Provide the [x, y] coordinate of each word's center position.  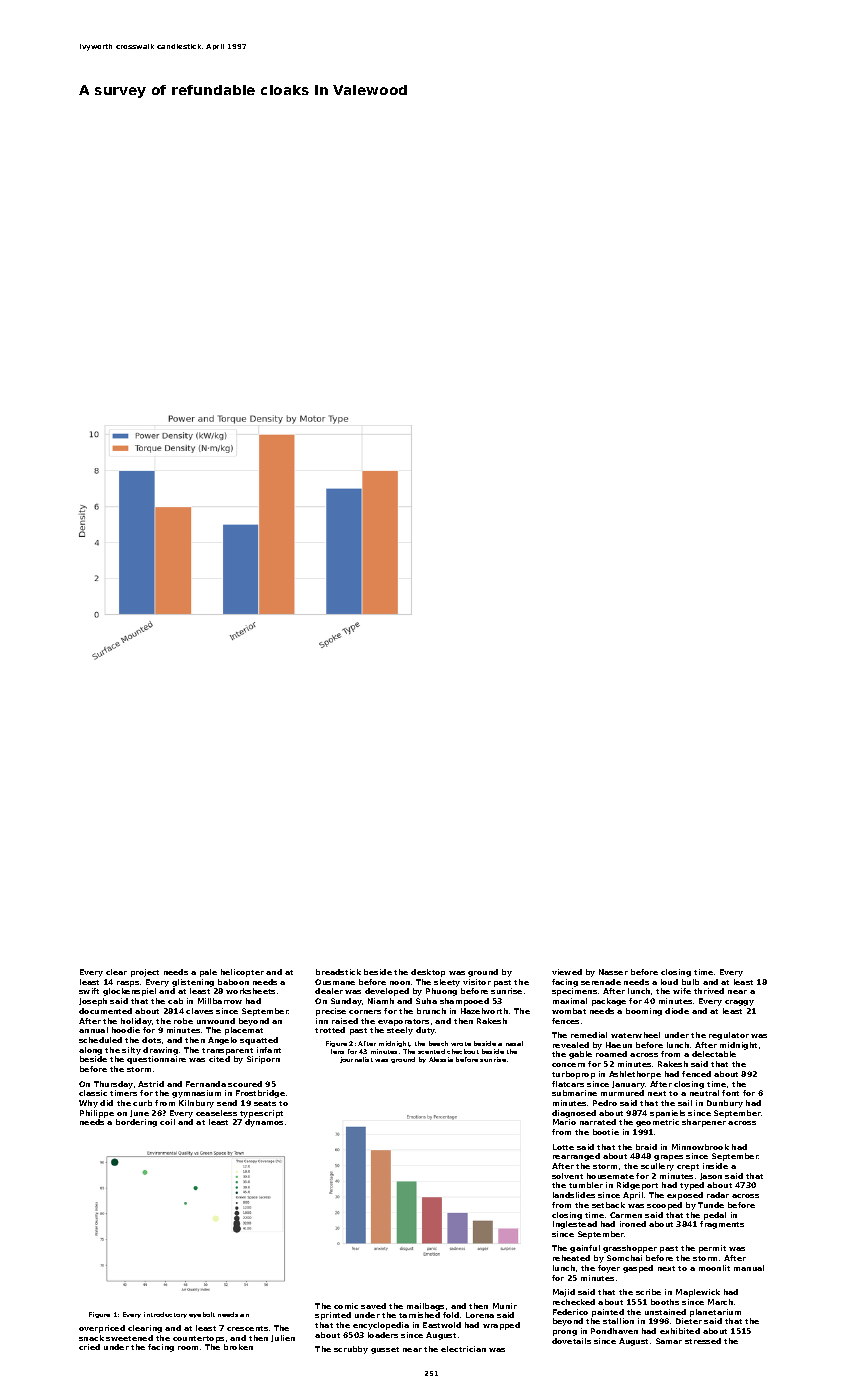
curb [142, 1103]
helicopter [242, 973]
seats [265, 1103]
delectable [714, 1054]
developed [387, 992]
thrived [709, 991]
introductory [165, 1315]
